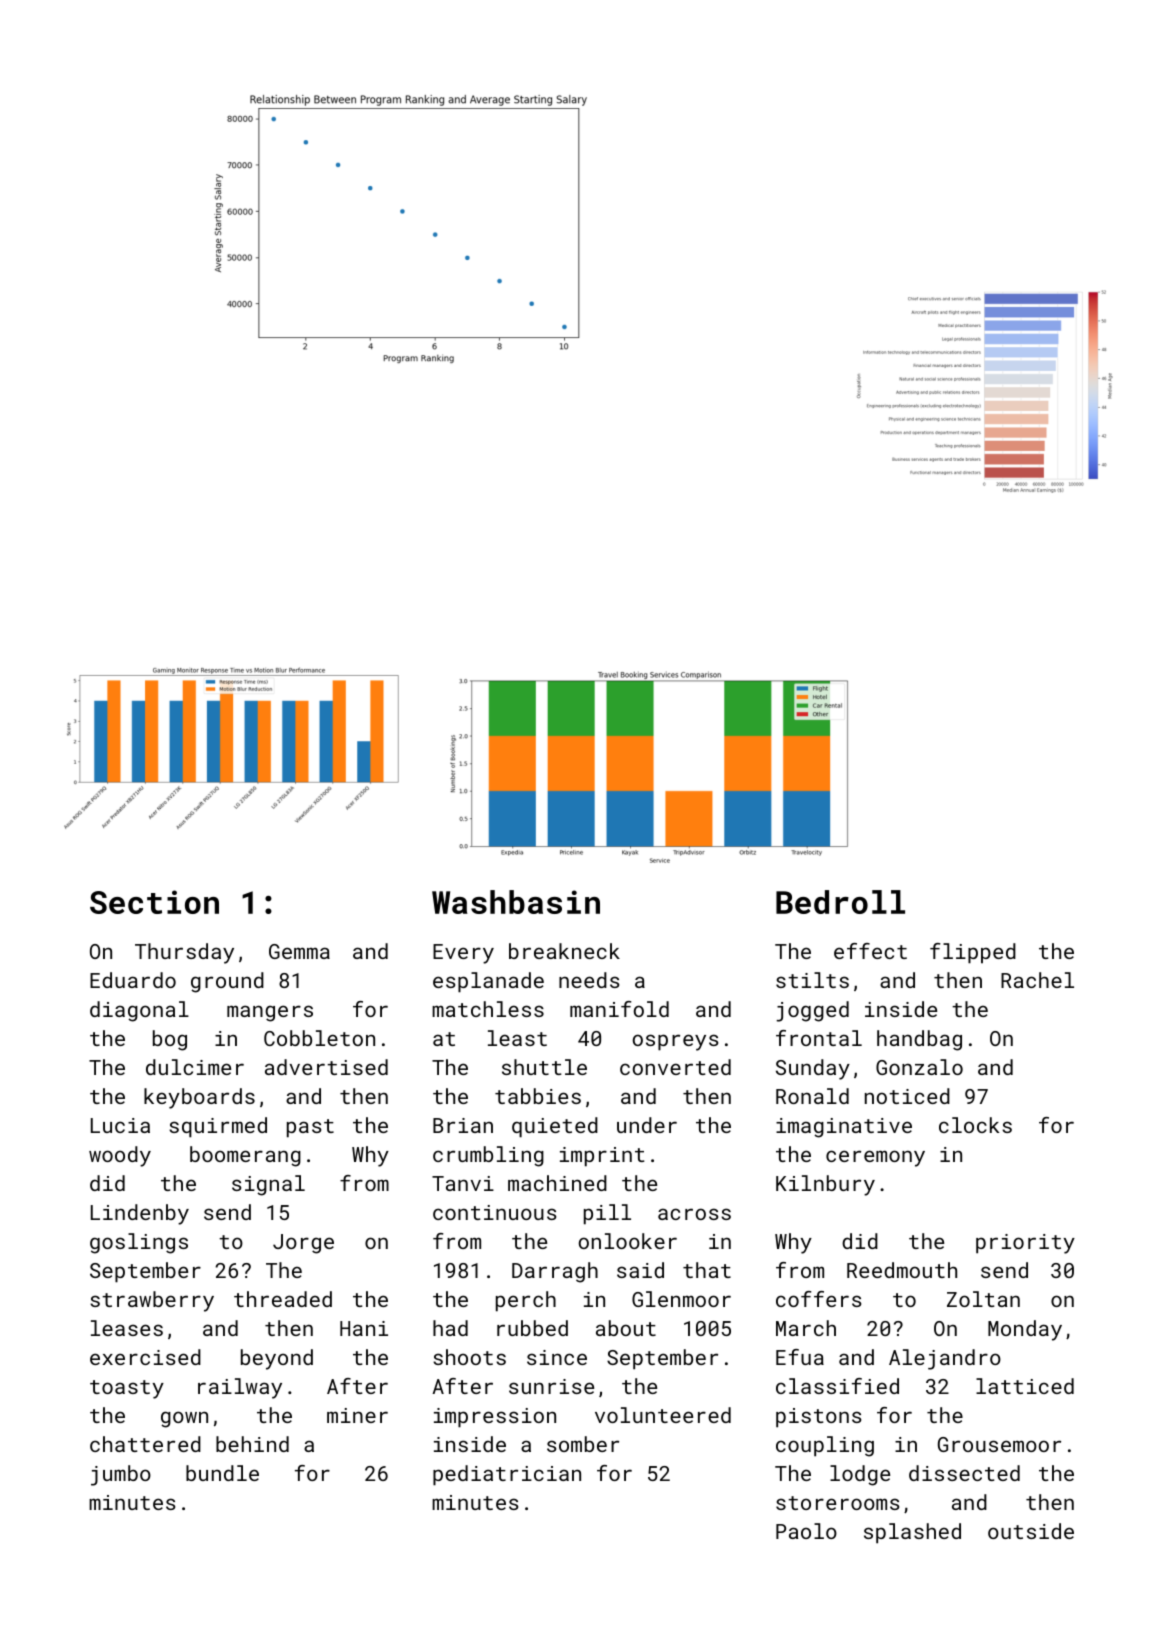 This page has width=1164, height=1646. What do you see at coordinates (1025, 1244) in the page?
I see `priority` at bounding box center [1025, 1244].
